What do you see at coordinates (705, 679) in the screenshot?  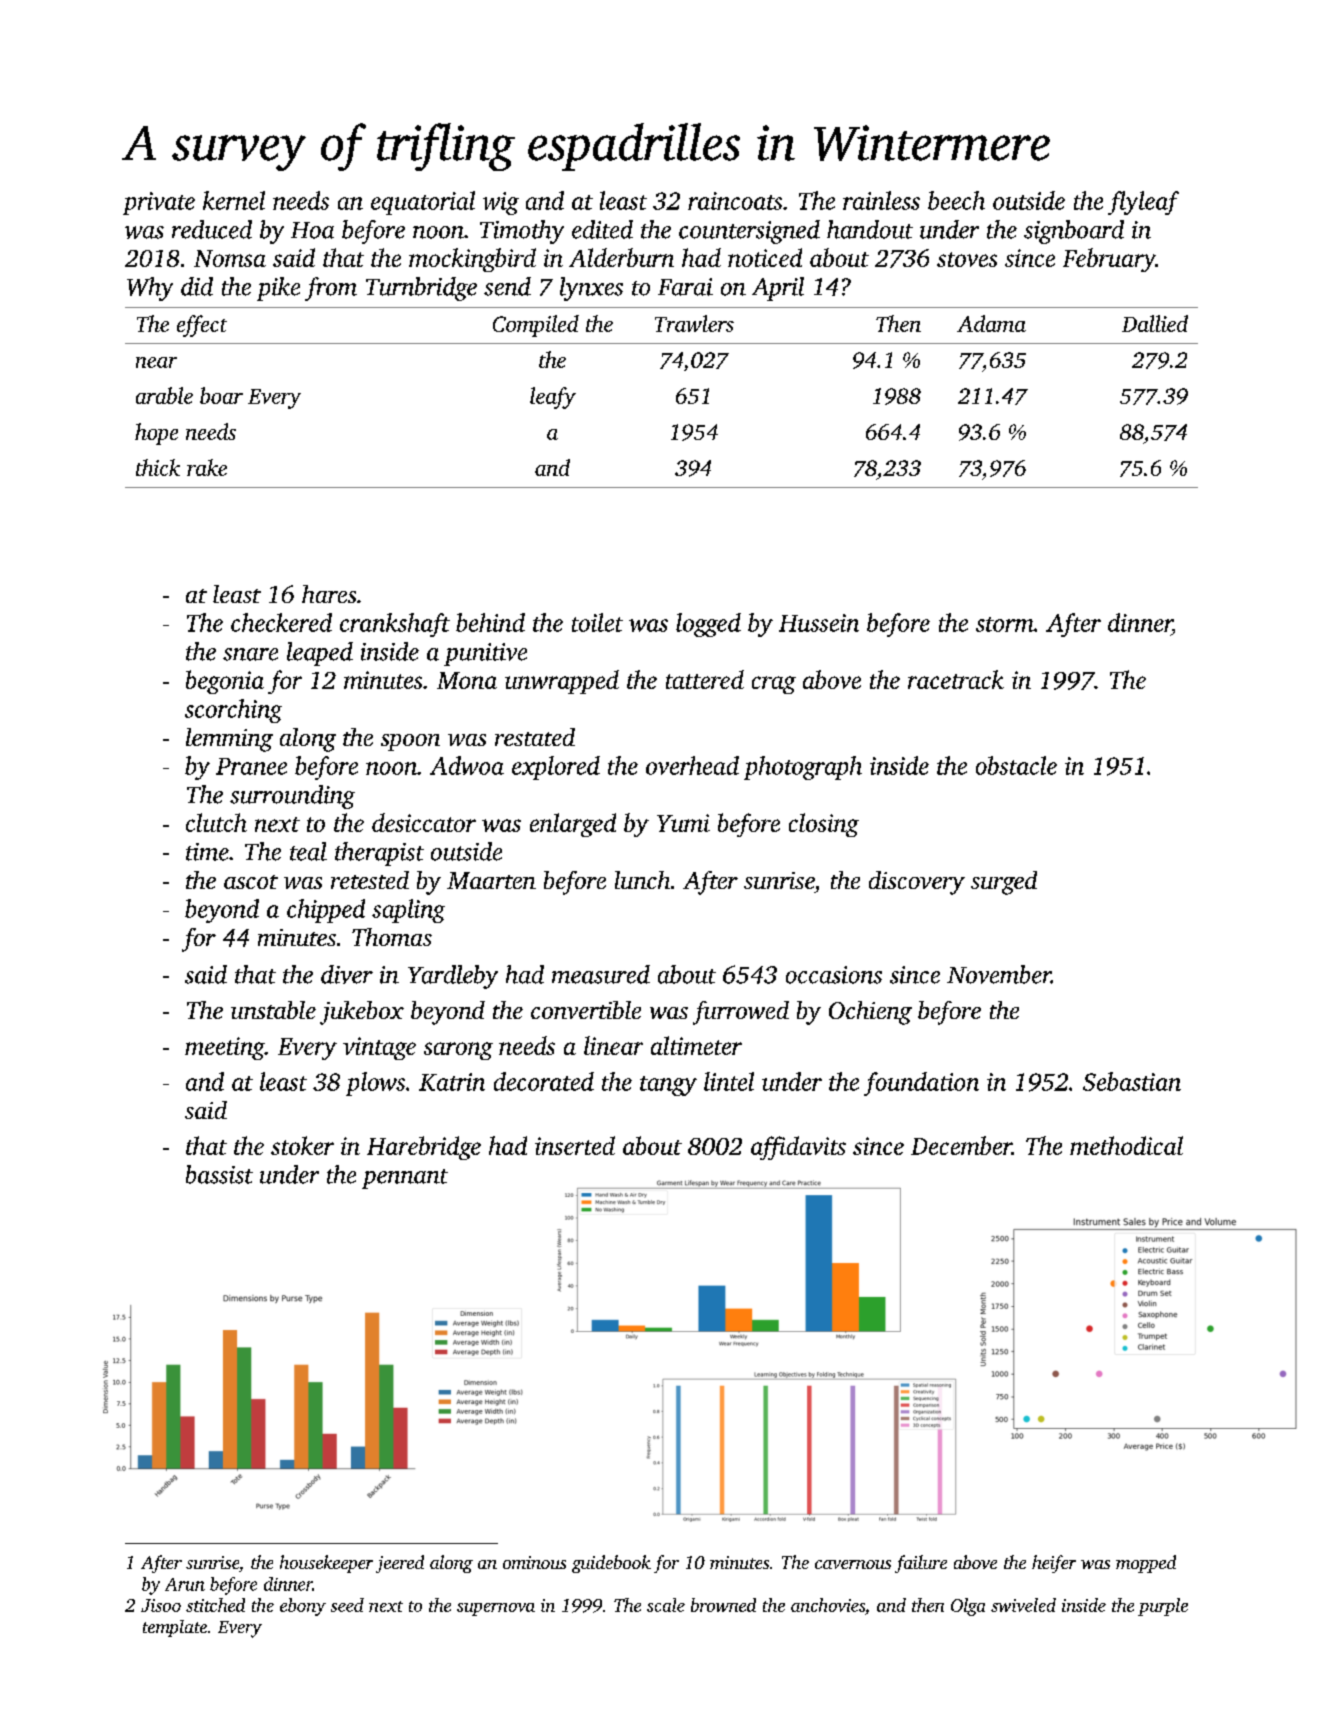 I see `tattered` at bounding box center [705, 679].
